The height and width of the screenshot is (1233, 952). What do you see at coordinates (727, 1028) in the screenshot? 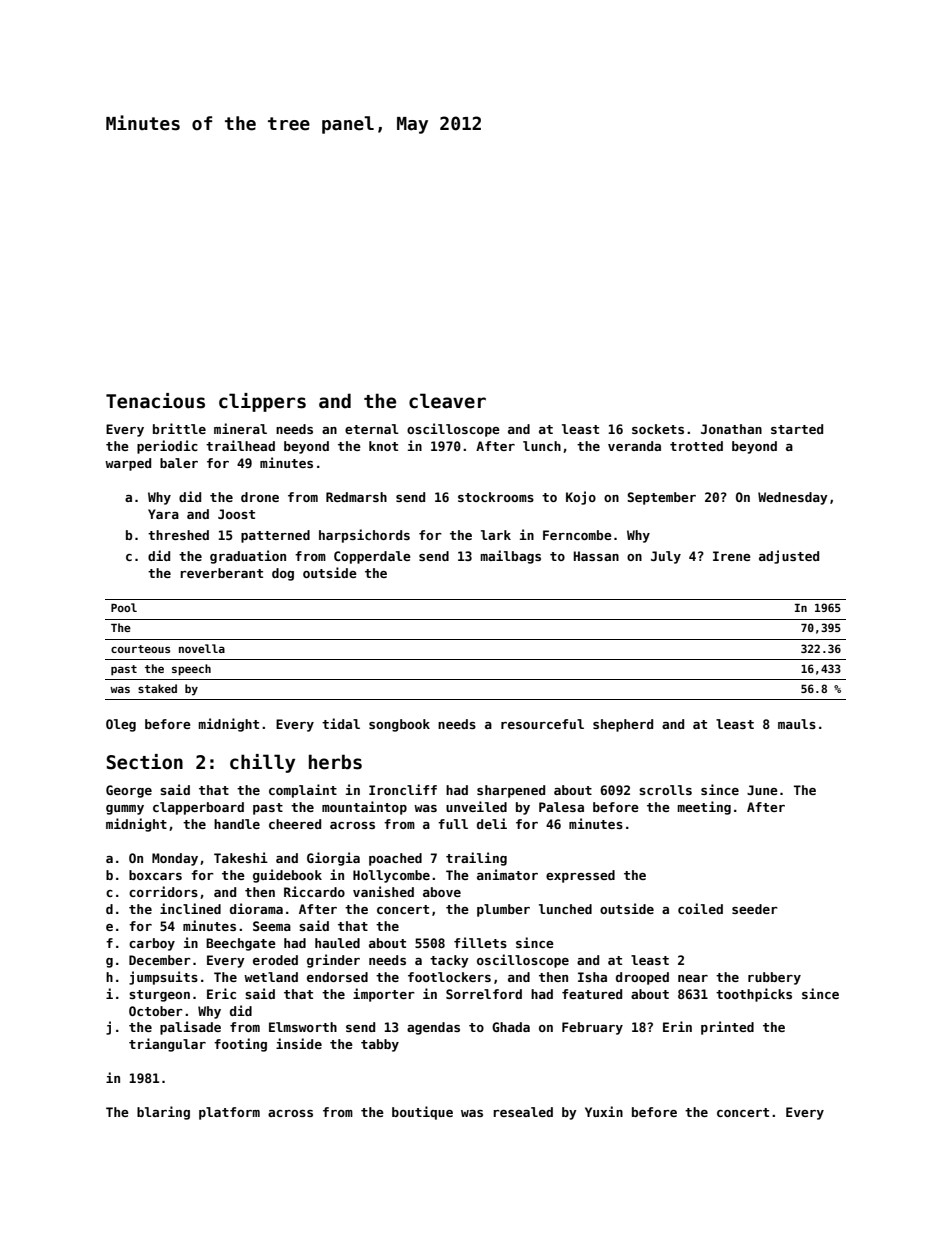
I see `printed` at bounding box center [727, 1028].
